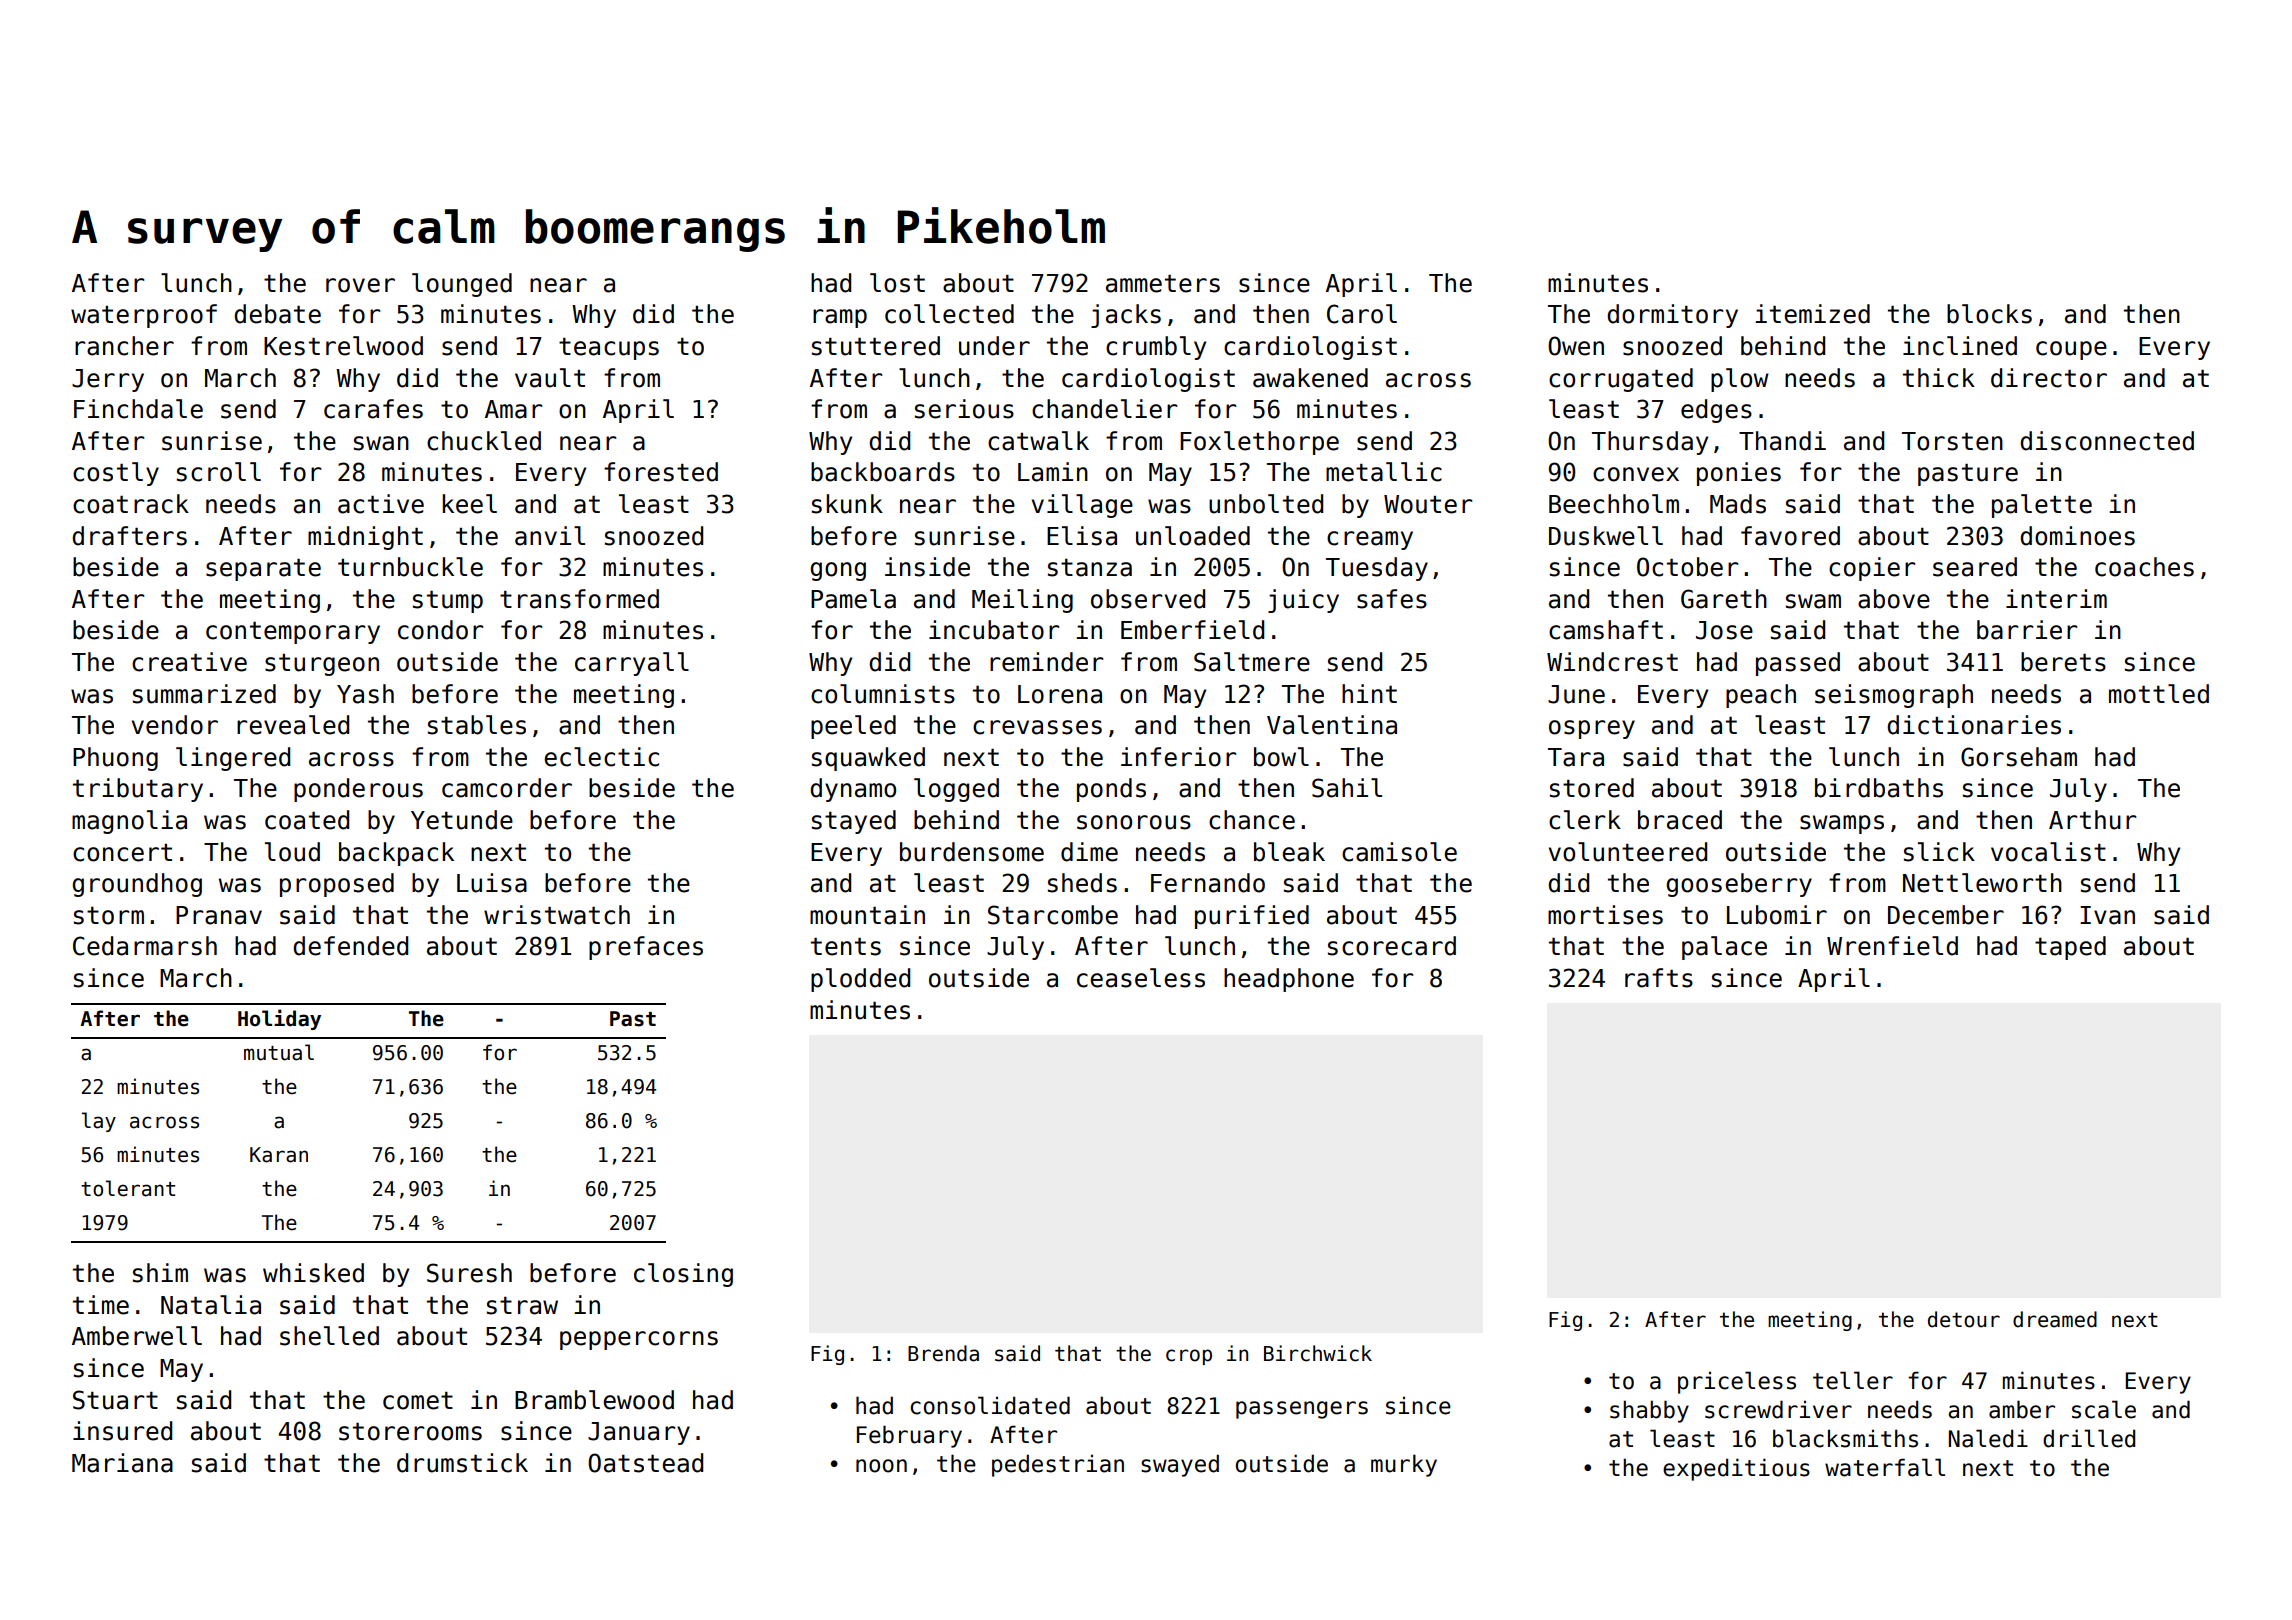 The width and height of the screenshot is (2292, 1620). Describe the element at coordinates (122, 1463) in the screenshot. I see `Mariana` at that location.
